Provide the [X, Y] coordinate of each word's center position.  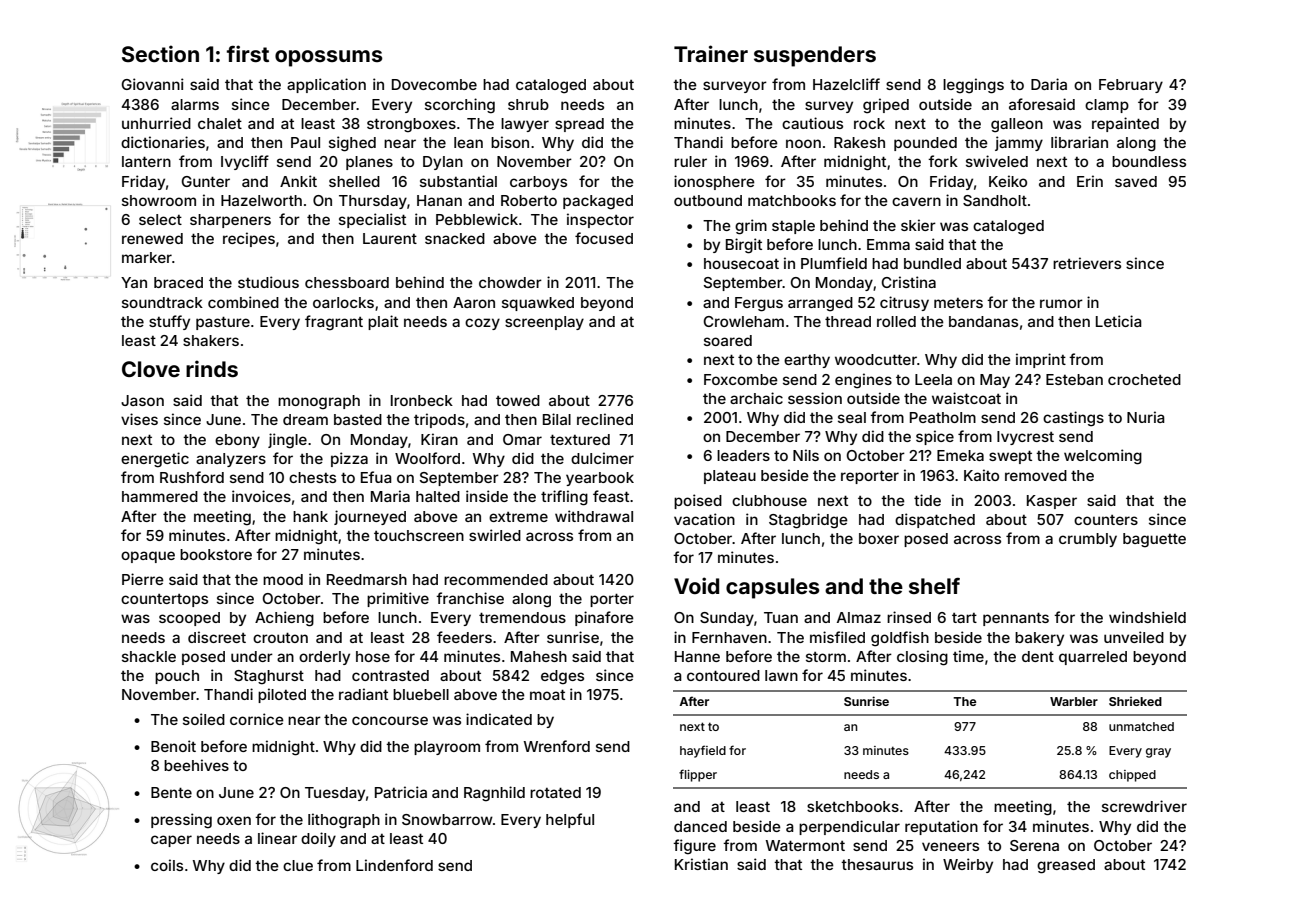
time [968, 656]
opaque [148, 557]
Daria [1049, 84]
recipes [249, 239]
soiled [204, 719]
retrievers [1087, 263]
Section [160, 53]
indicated [499, 719]
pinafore [604, 618]
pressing [181, 821]
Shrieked [1135, 701]
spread [579, 125]
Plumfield [834, 263]
